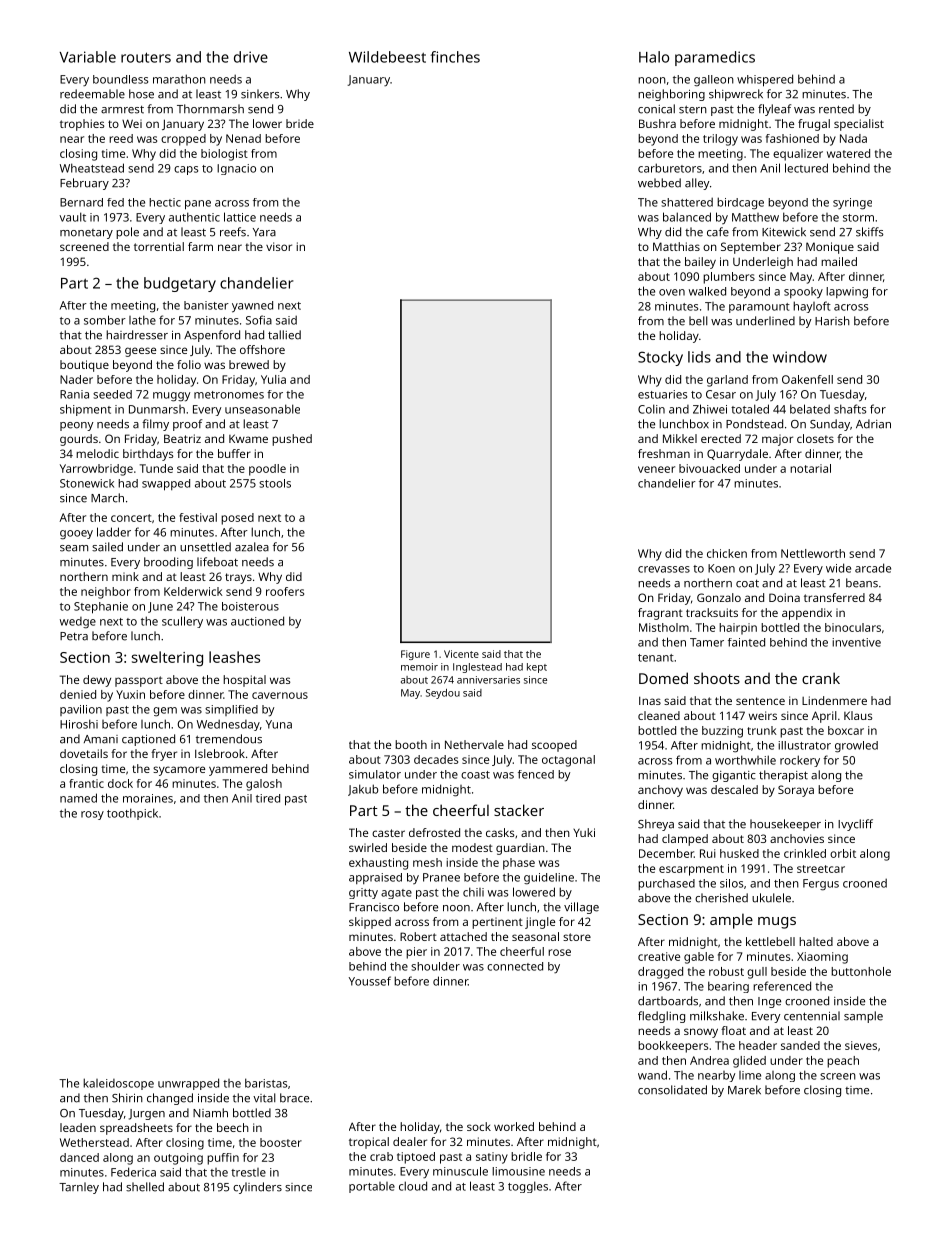 This screenshot has width=952, height=1233. Describe the element at coordinates (518, 1171) in the screenshot. I see `limousine` at that location.
